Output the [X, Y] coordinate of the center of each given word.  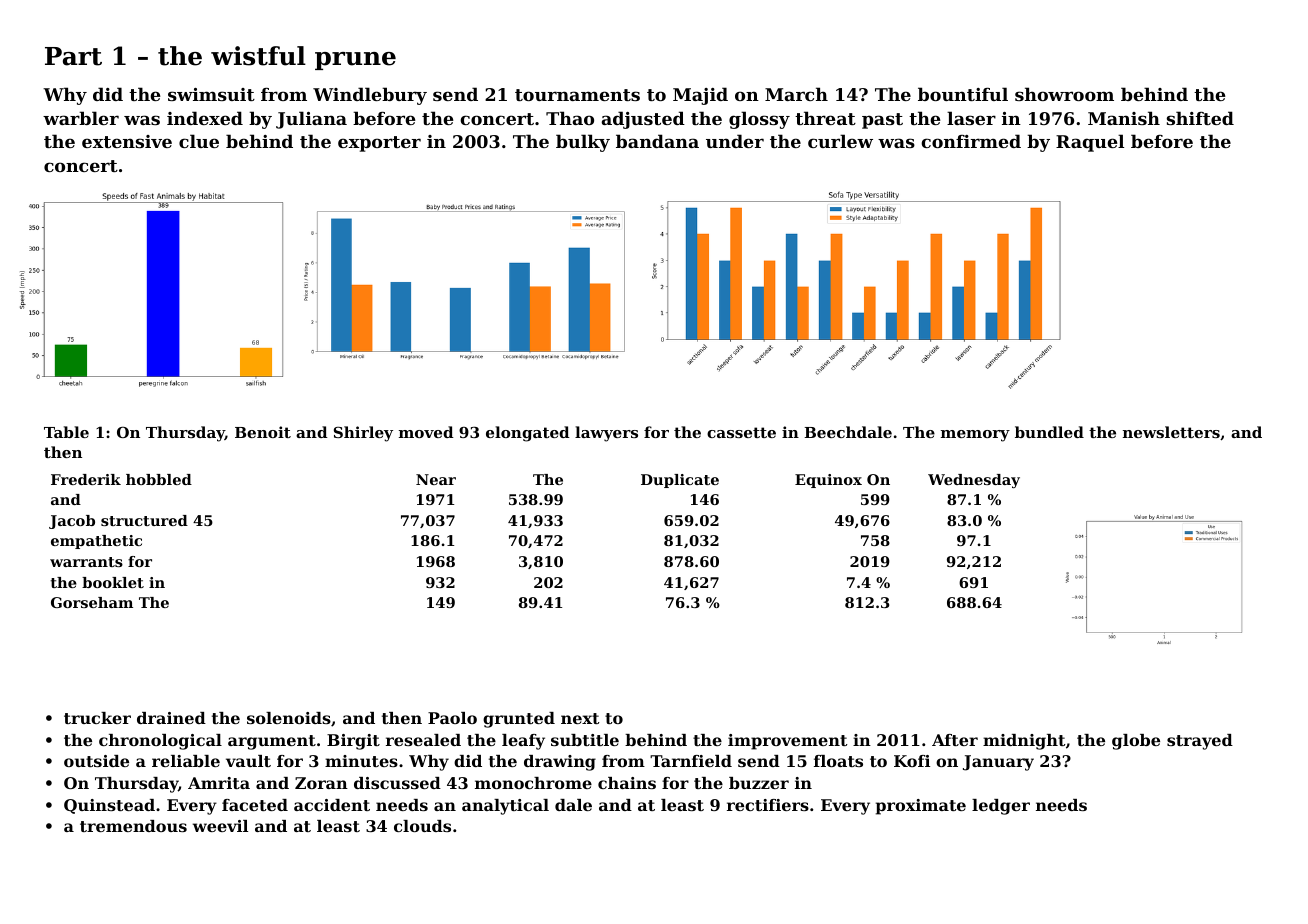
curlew [840, 141]
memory [975, 436]
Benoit [263, 432]
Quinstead [109, 806]
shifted [1200, 118]
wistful [258, 56]
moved [426, 432]
